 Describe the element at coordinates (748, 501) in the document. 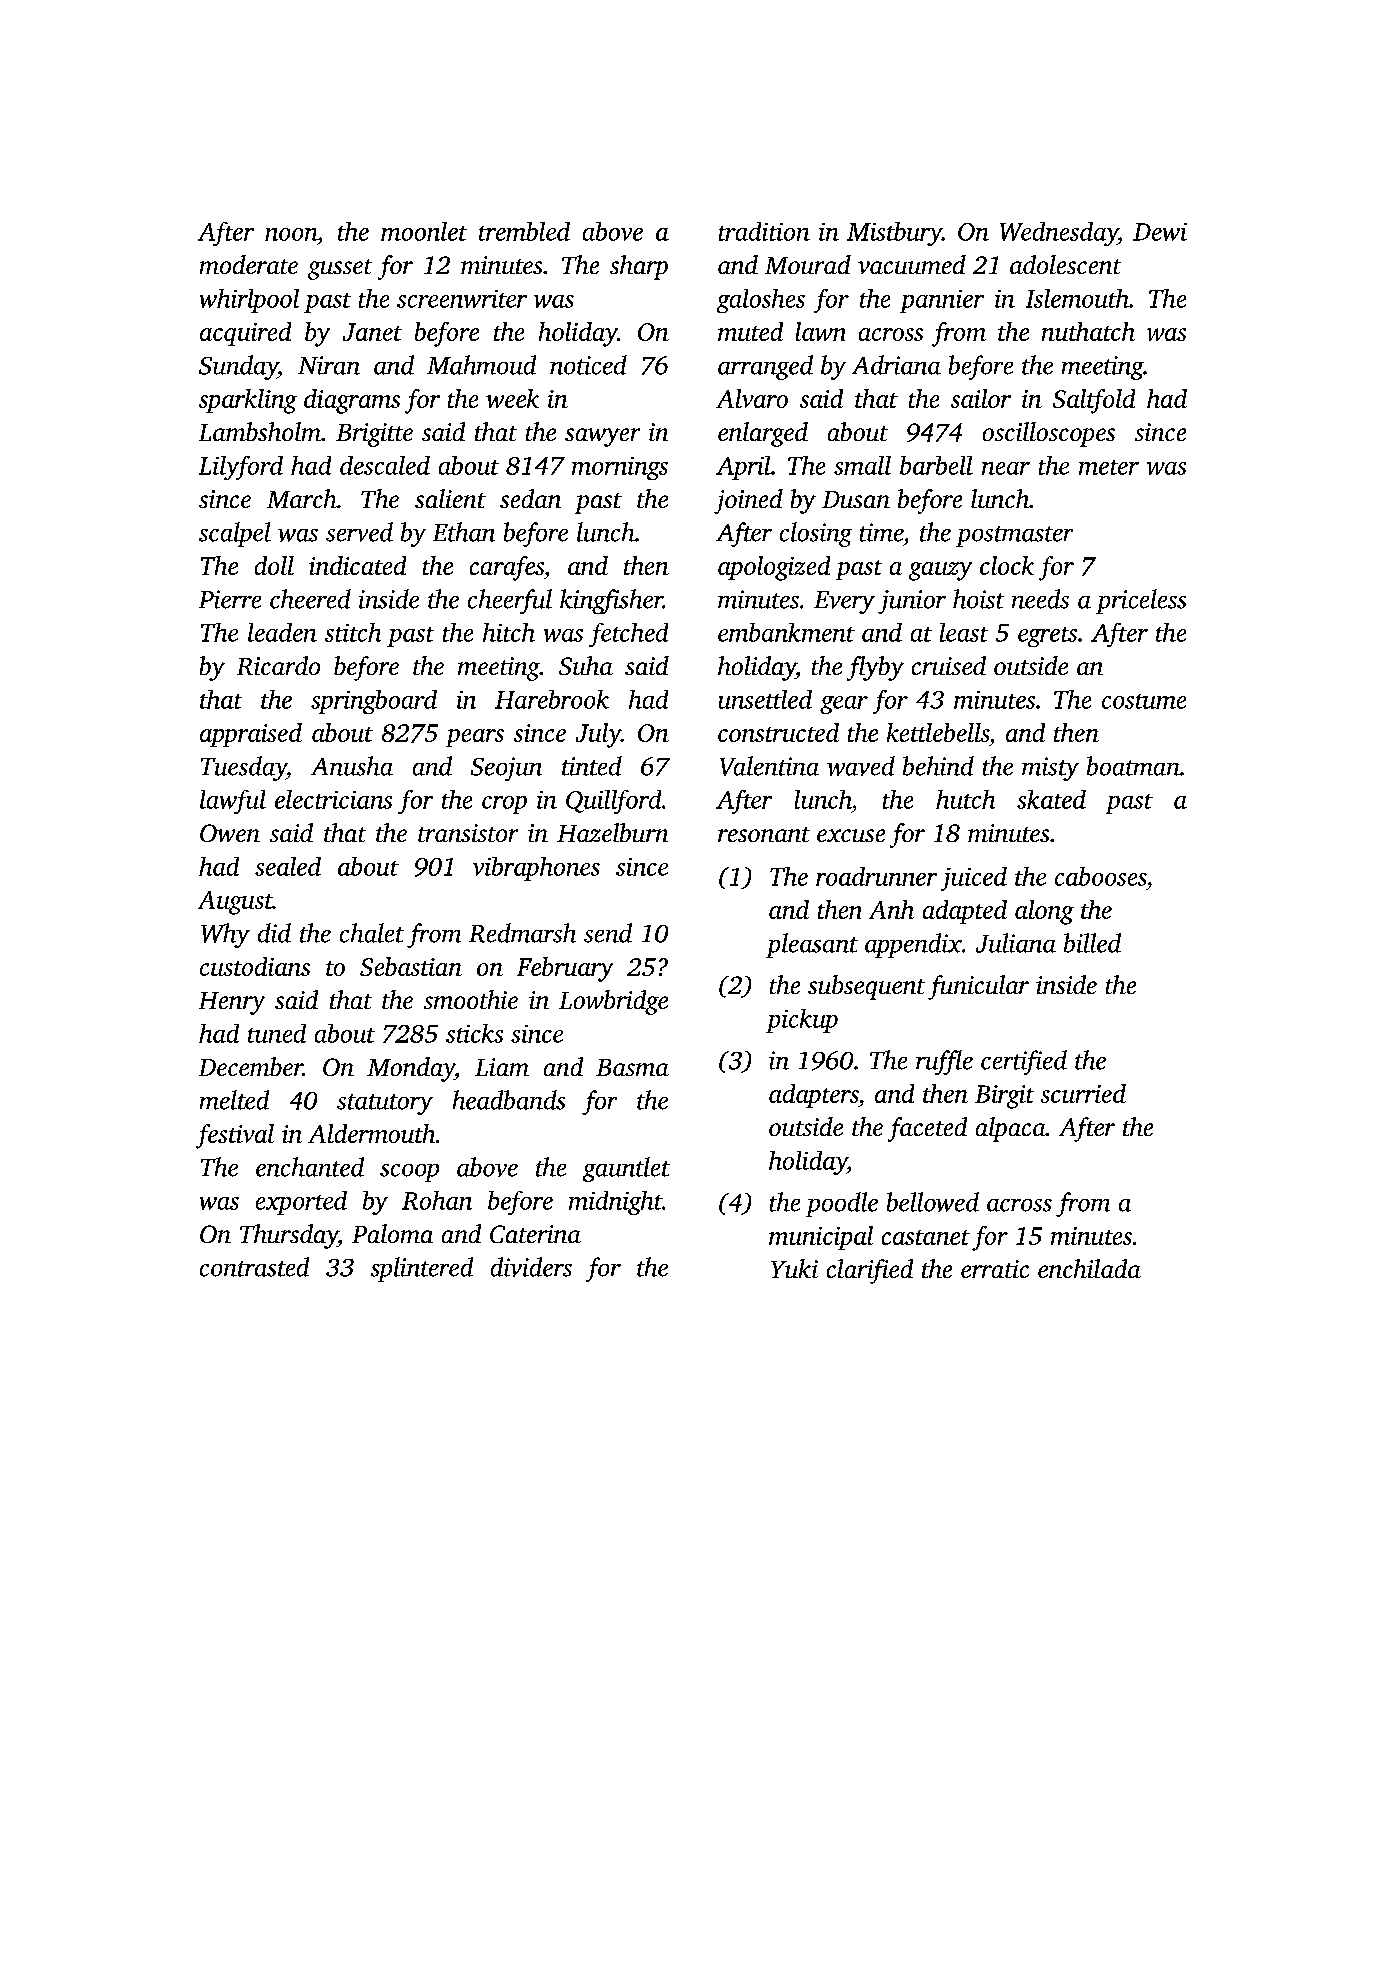

I see `joined` at that location.
